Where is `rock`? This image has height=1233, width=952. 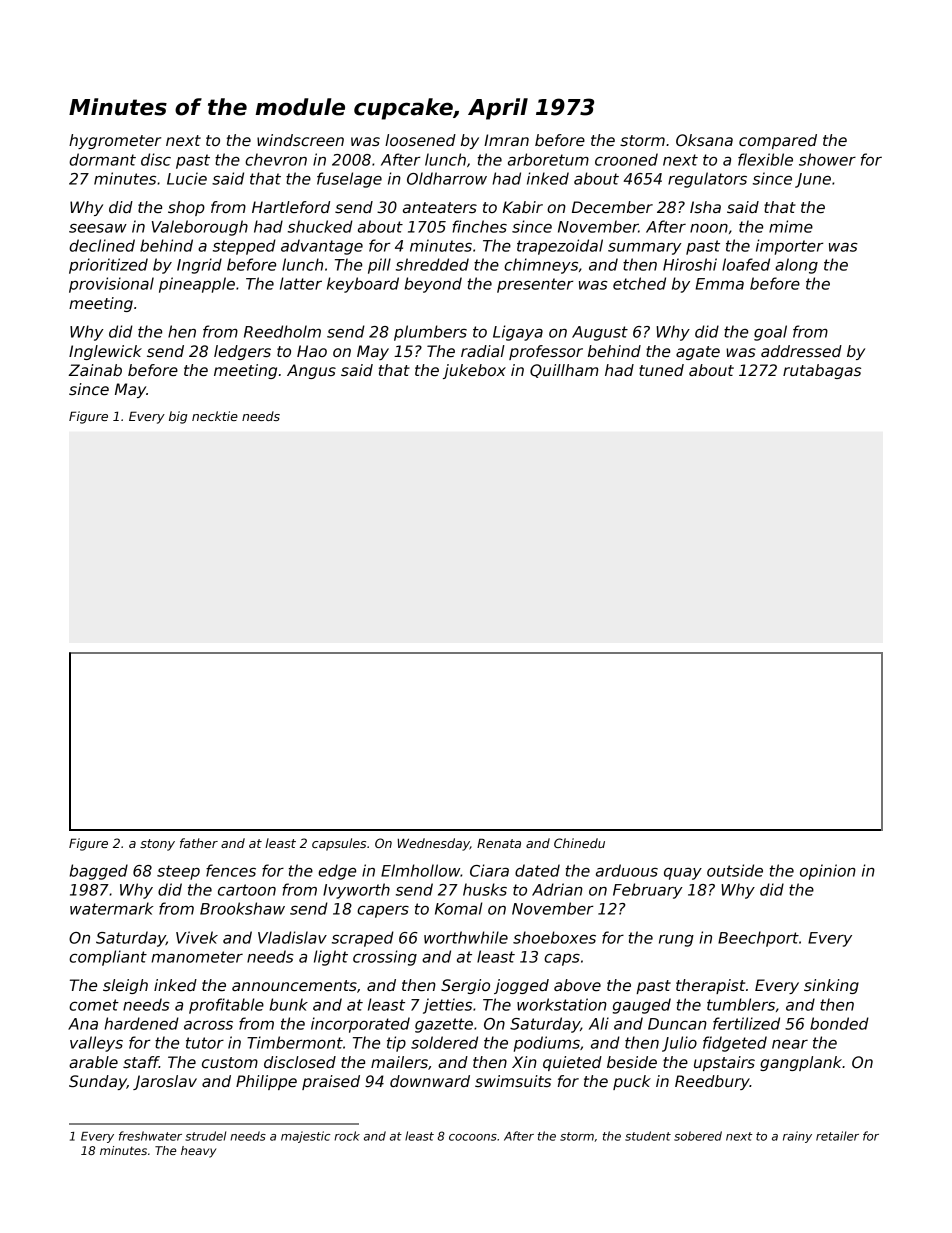
rock is located at coordinates (347, 1136).
